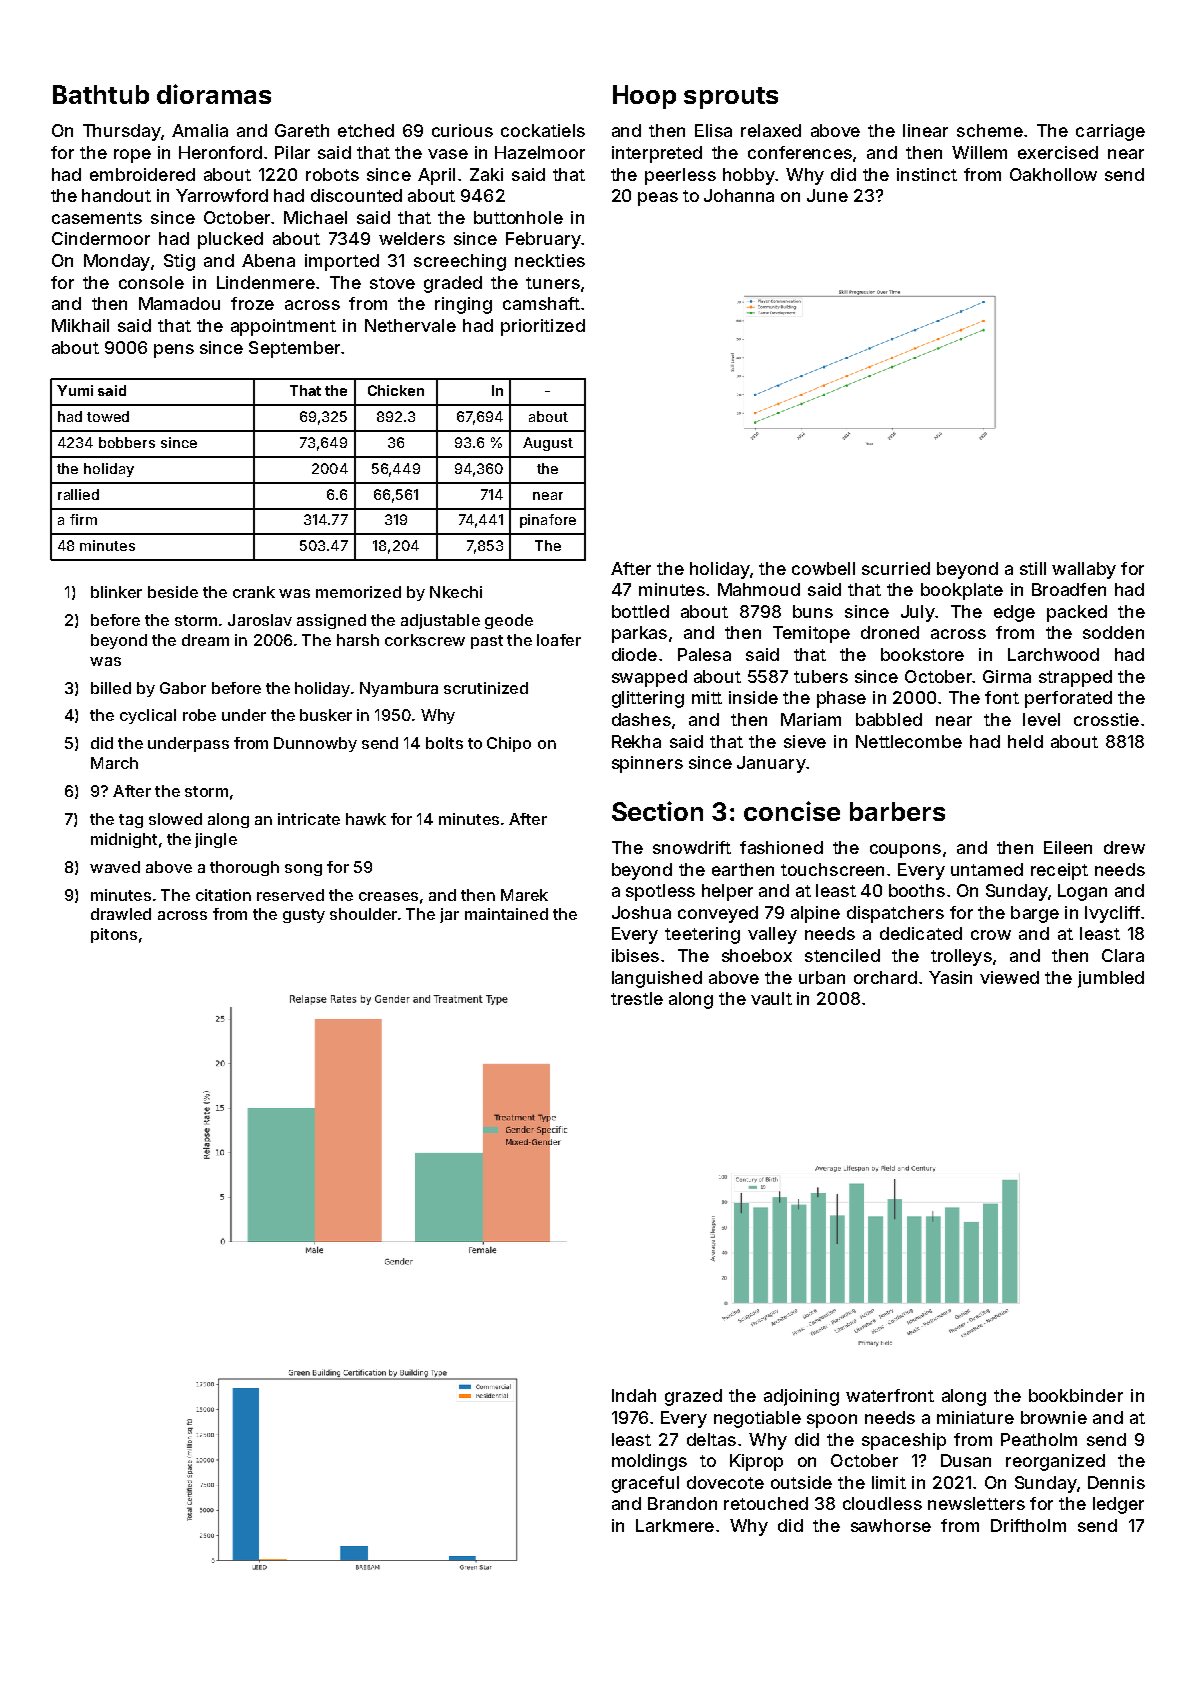 This page has height=1692, width=1196. What do you see at coordinates (645, 1484) in the page?
I see `graceful` at bounding box center [645, 1484].
